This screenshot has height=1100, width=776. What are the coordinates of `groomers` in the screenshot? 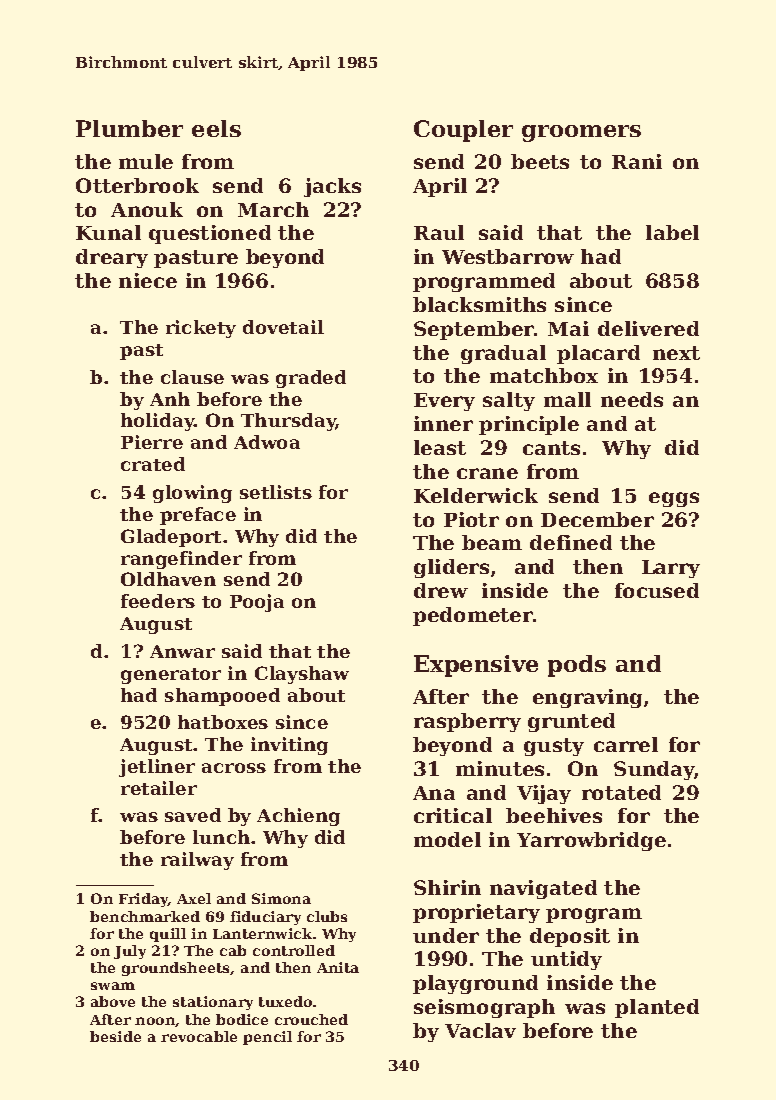 It's located at (581, 133).
